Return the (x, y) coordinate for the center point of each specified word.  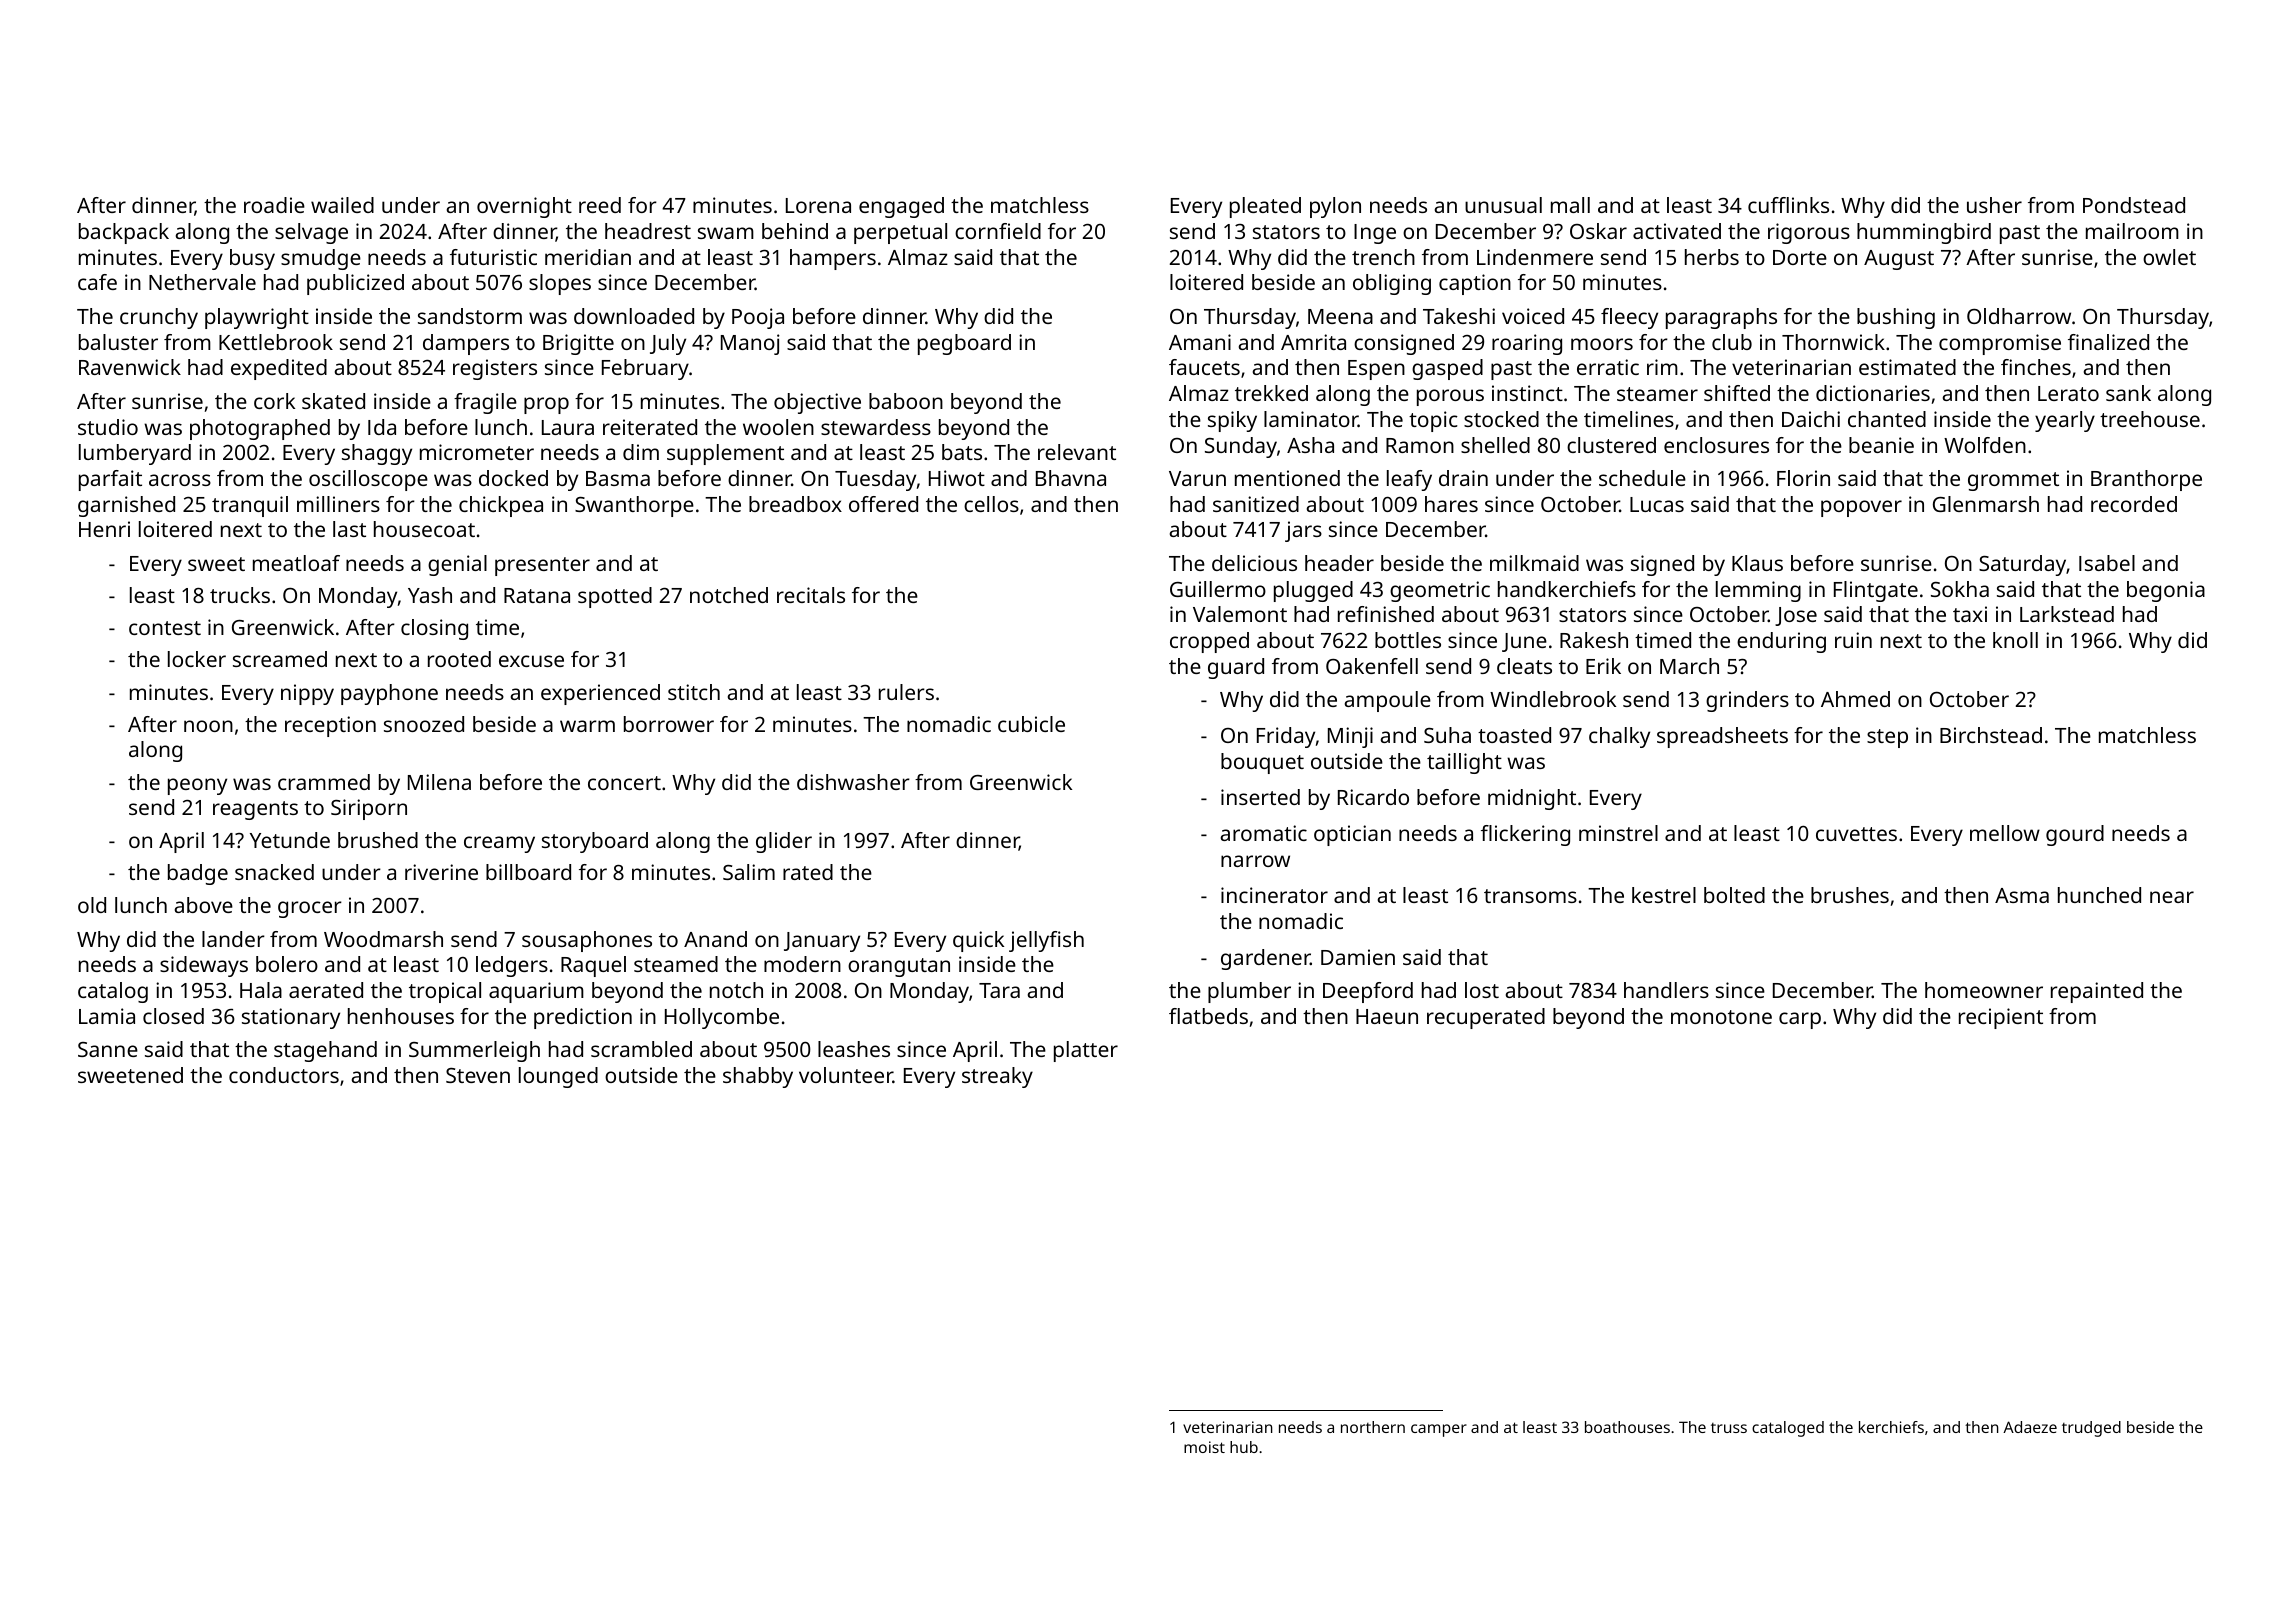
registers (495, 369)
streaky (997, 1077)
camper (1439, 1430)
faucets (1204, 367)
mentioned (1287, 478)
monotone (1721, 1017)
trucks (240, 595)
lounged (558, 1077)
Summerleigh (474, 1051)
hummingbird (1924, 233)
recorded (2134, 504)
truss (1729, 1428)
